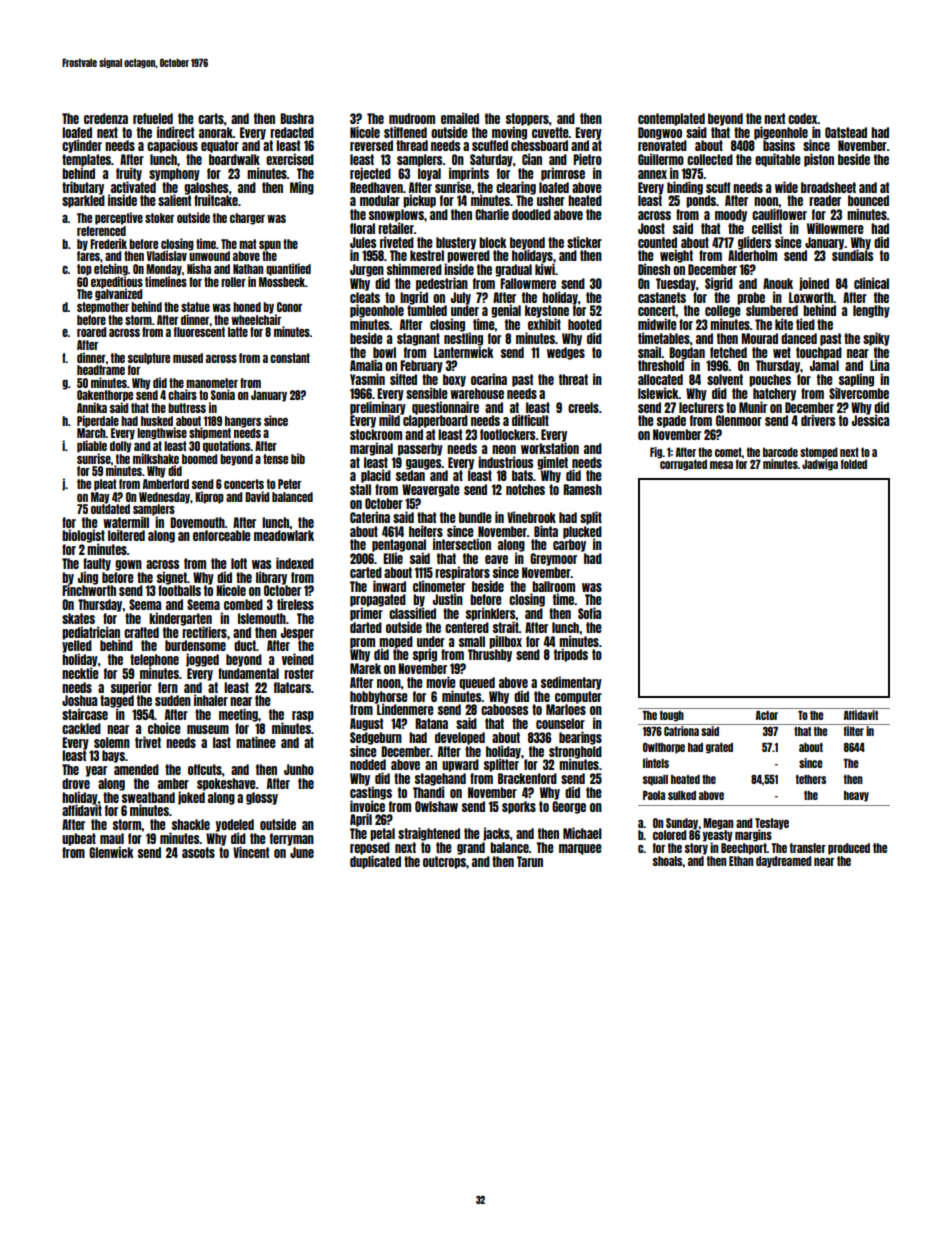 The width and height of the screenshot is (952, 1233). What do you see at coordinates (460, 118) in the screenshot?
I see `emailed` at bounding box center [460, 118].
